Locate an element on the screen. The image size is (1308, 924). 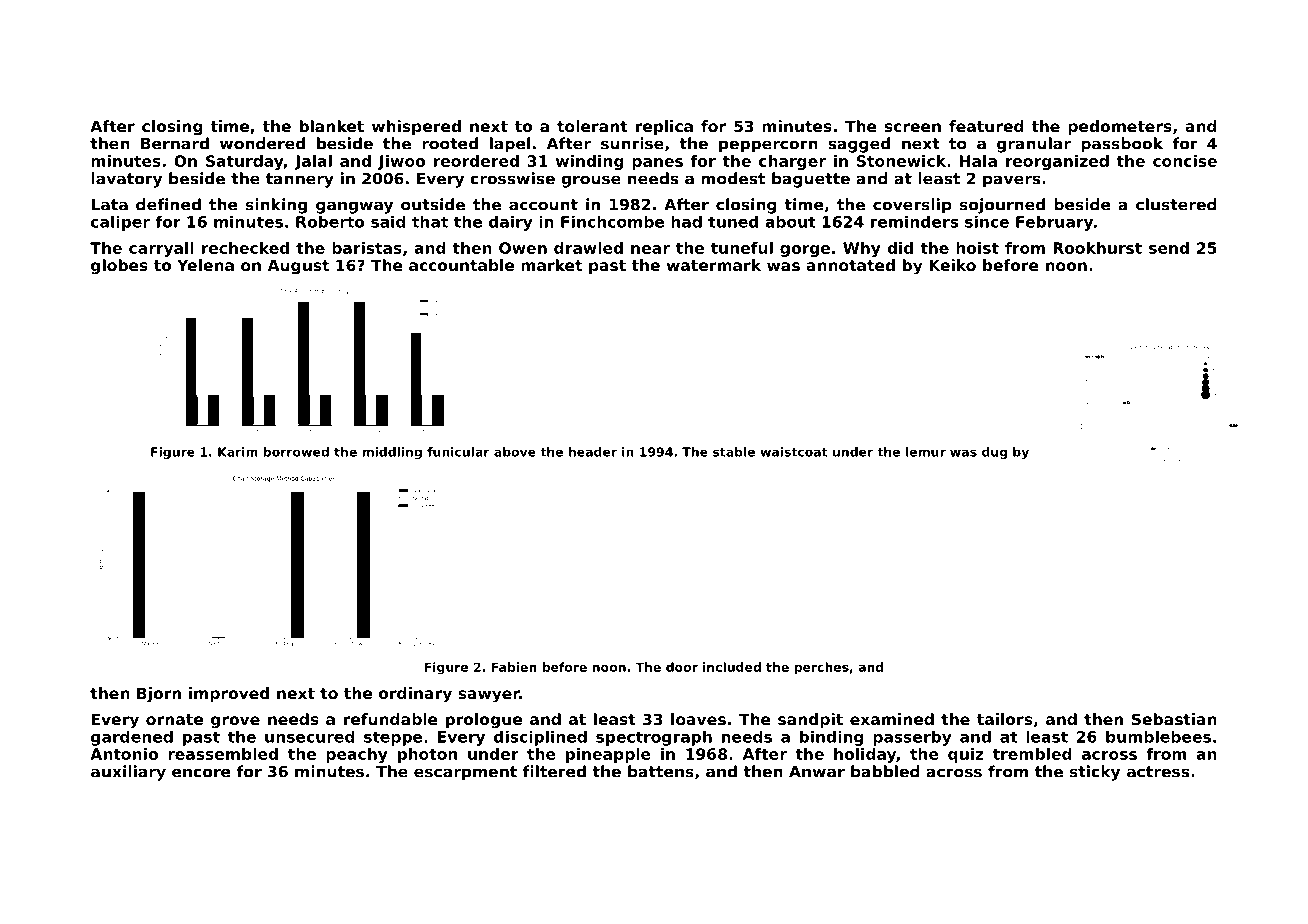
send is located at coordinates (1169, 248).
